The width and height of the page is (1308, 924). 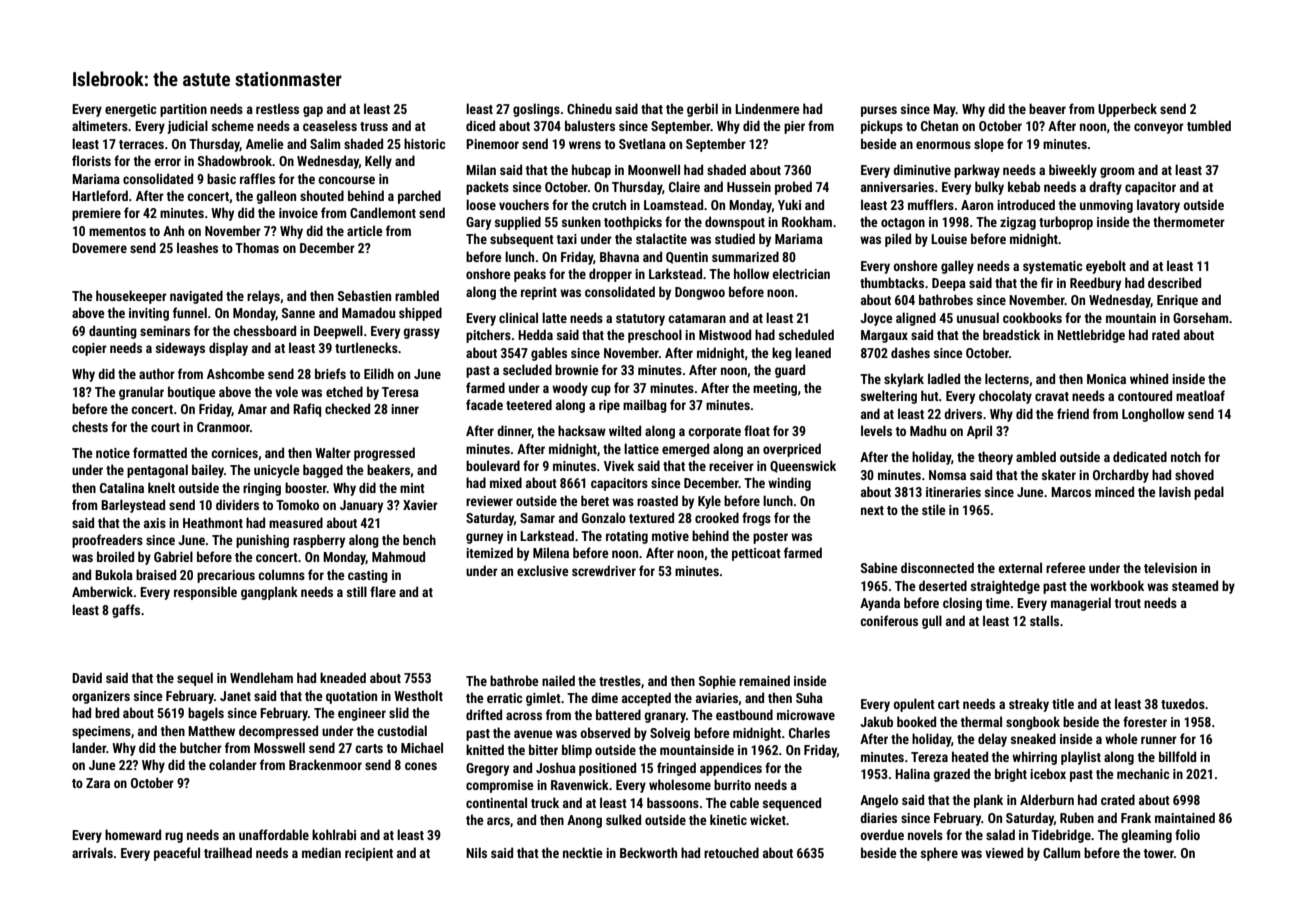 What do you see at coordinates (654, 169) in the page?
I see `Moonwell` at bounding box center [654, 169].
